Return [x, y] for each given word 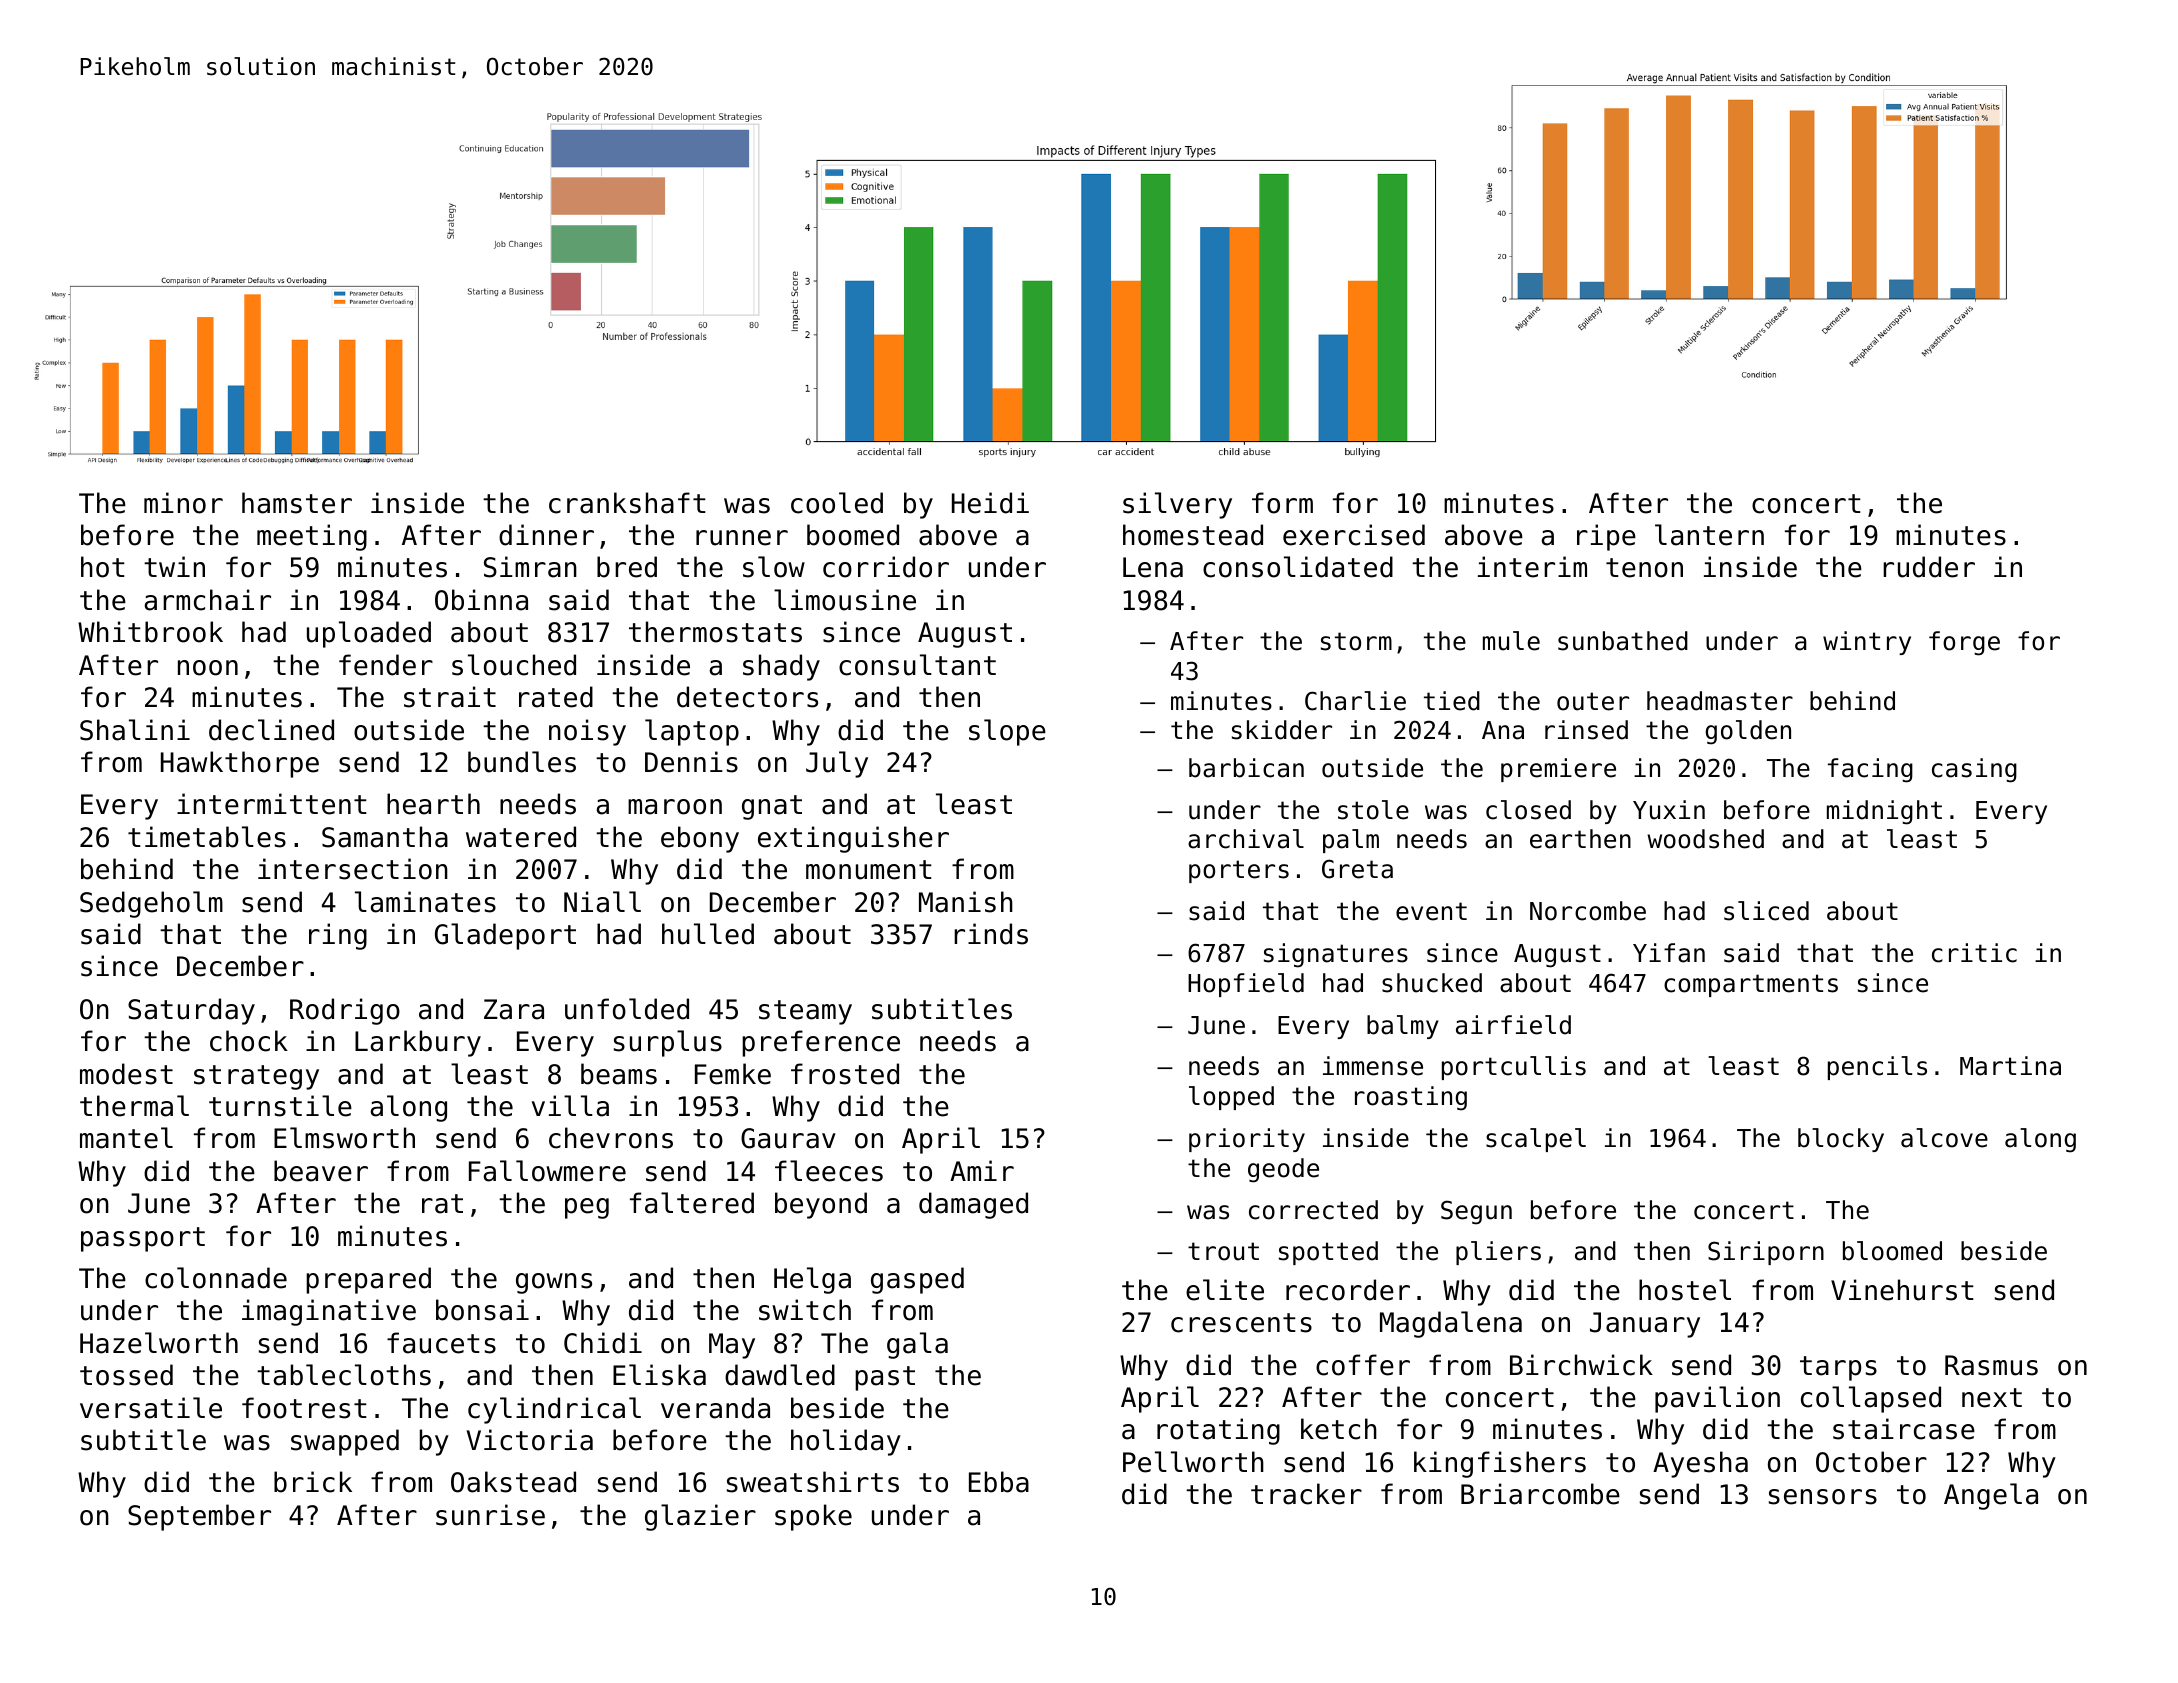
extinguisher [853, 839]
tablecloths [344, 1375]
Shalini [135, 730]
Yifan [1669, 953]
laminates [425, 902]
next [1992, 1398]
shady [781, 667]
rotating [1218, 1431]
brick [313, 1482]
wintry [1867, 643]
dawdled [780, 1375]
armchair [208, 600]
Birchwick [1581, 1365]
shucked [1432, 983]
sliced [1766, 911]
